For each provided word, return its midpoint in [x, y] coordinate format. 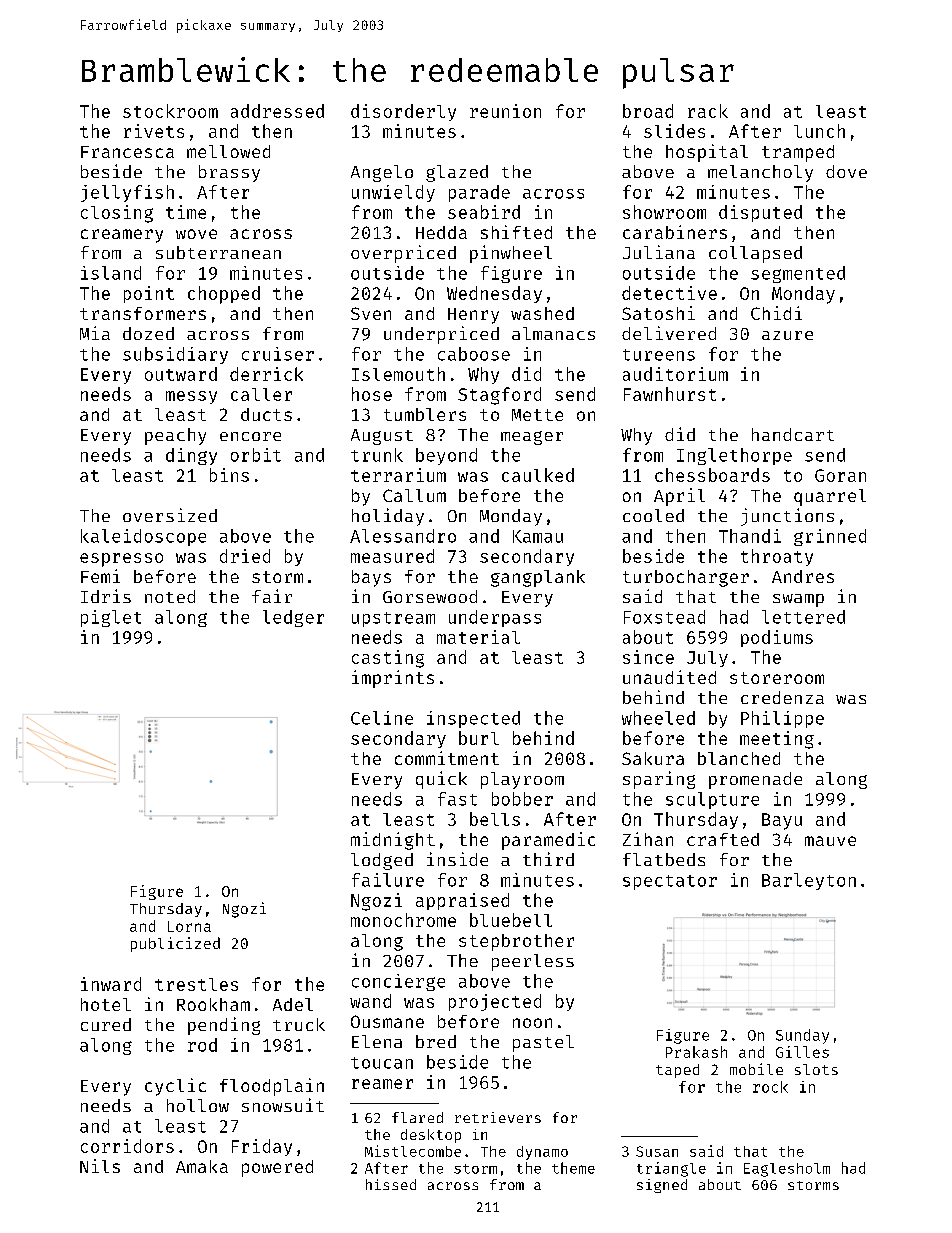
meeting [777, 740]
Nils [100, 1166]
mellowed [228, 151]
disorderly [403, 112]
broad [648, 111]
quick [441, 780]
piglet [111, 618]
